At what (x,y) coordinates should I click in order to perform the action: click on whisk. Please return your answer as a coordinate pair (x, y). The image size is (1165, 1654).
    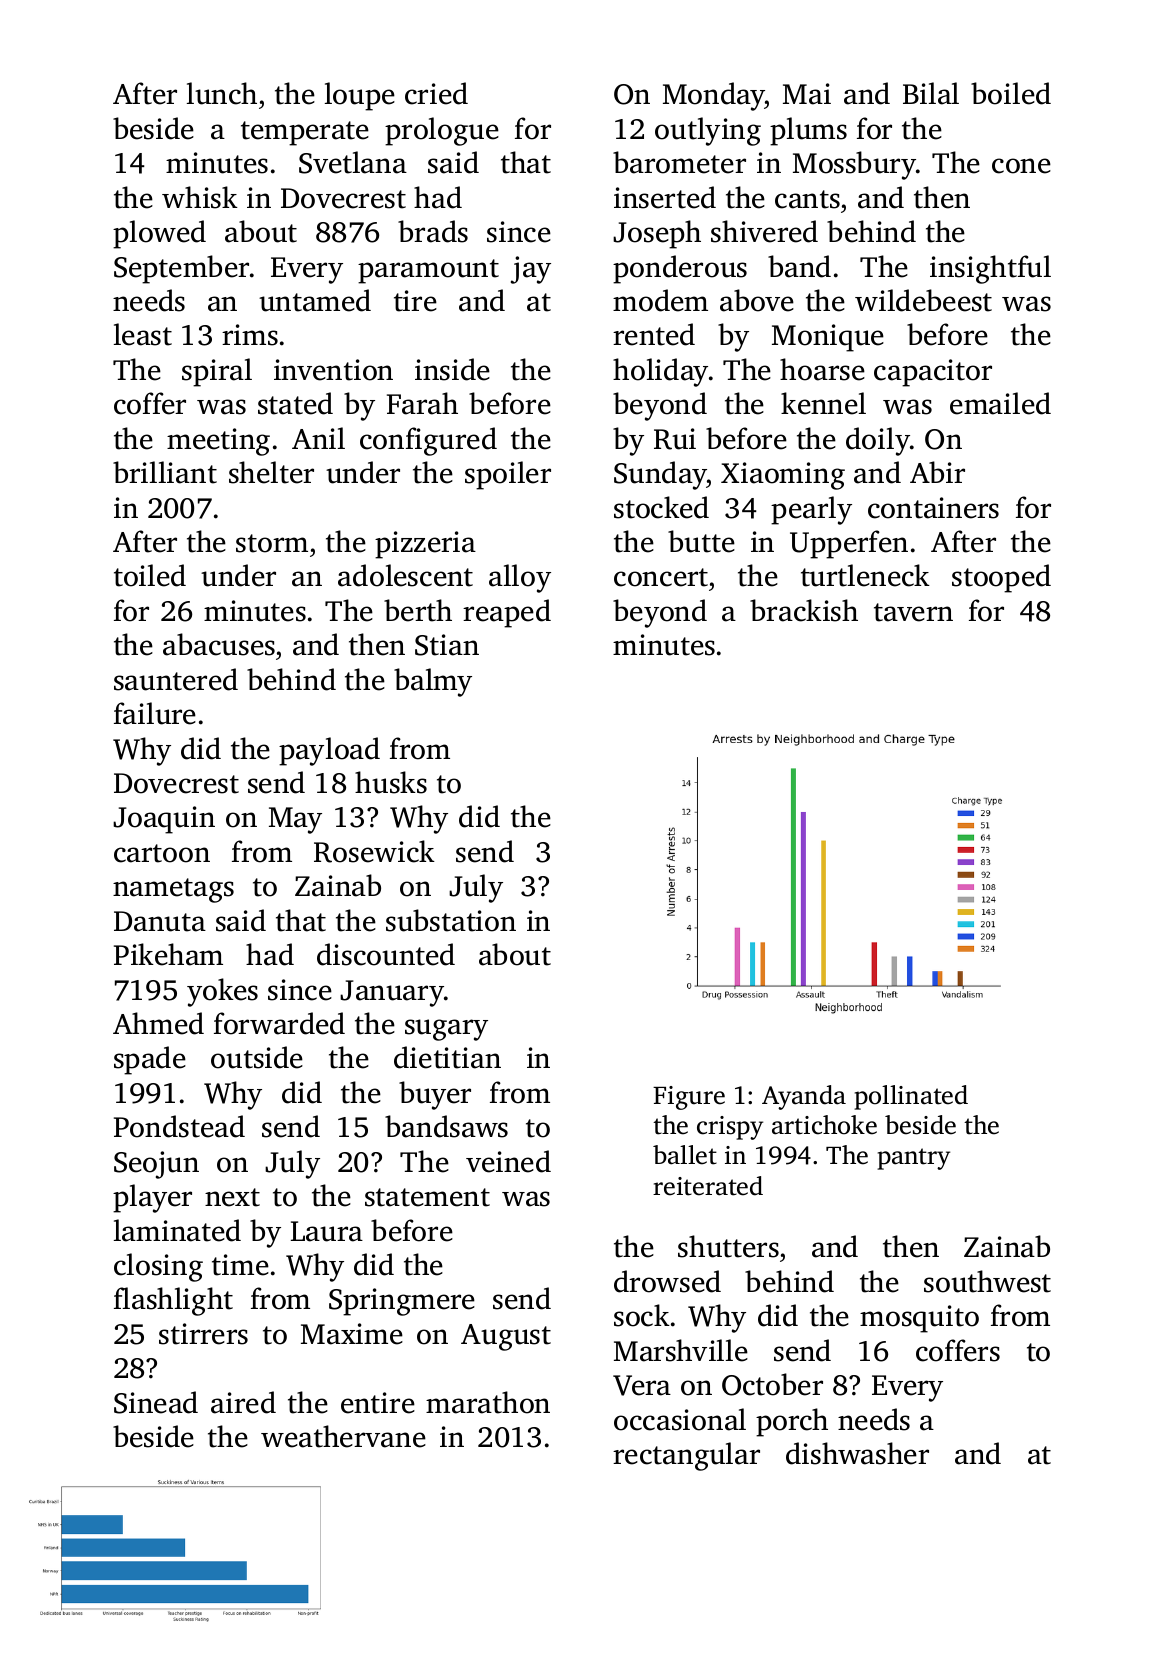
    Looking at the image, I should click on (200, 197).
